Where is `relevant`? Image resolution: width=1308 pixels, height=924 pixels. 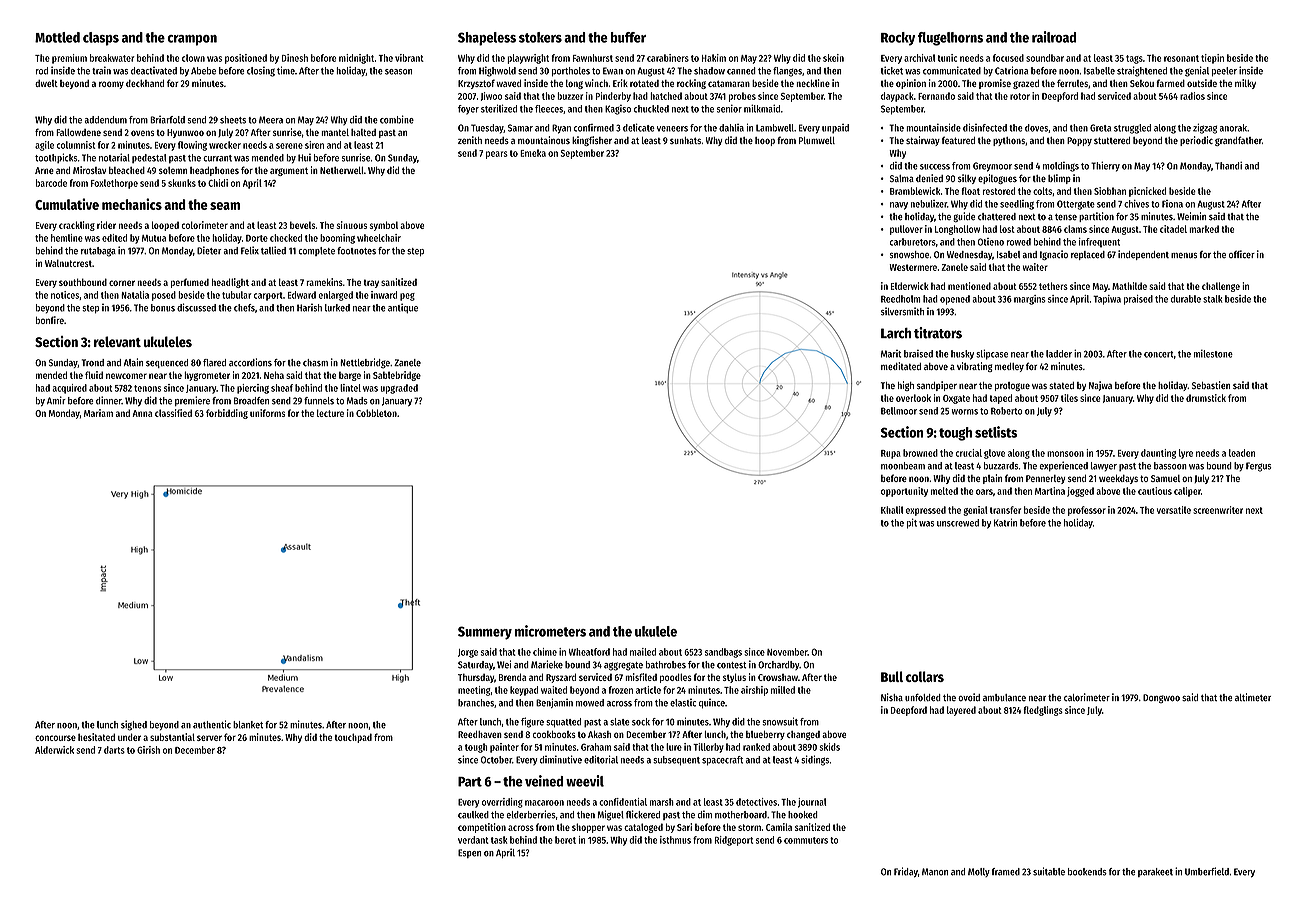 relevant is located at coordinates (117, 341).
